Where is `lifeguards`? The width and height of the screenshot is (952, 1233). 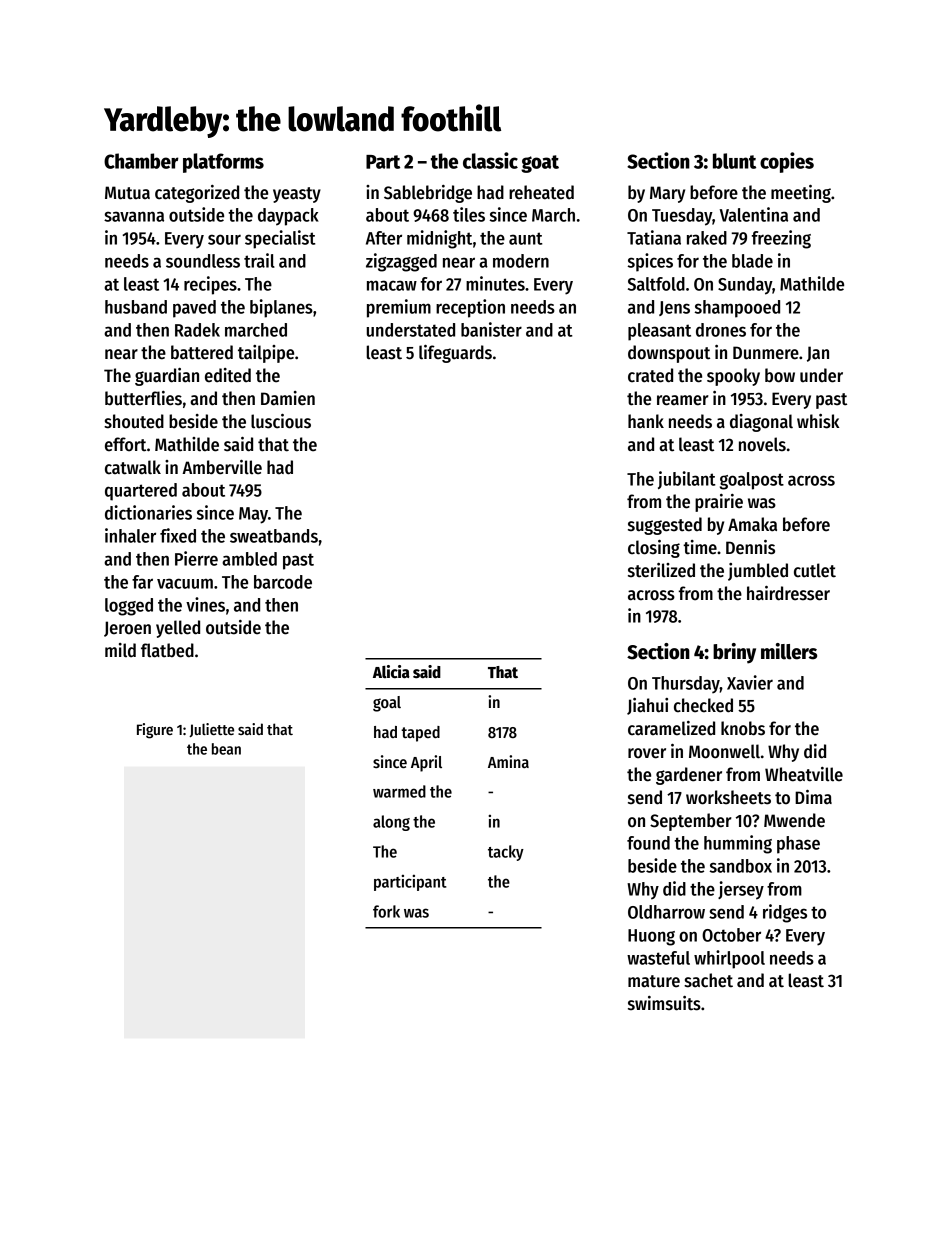 lifeguards is located at coordinates (455, 354).
